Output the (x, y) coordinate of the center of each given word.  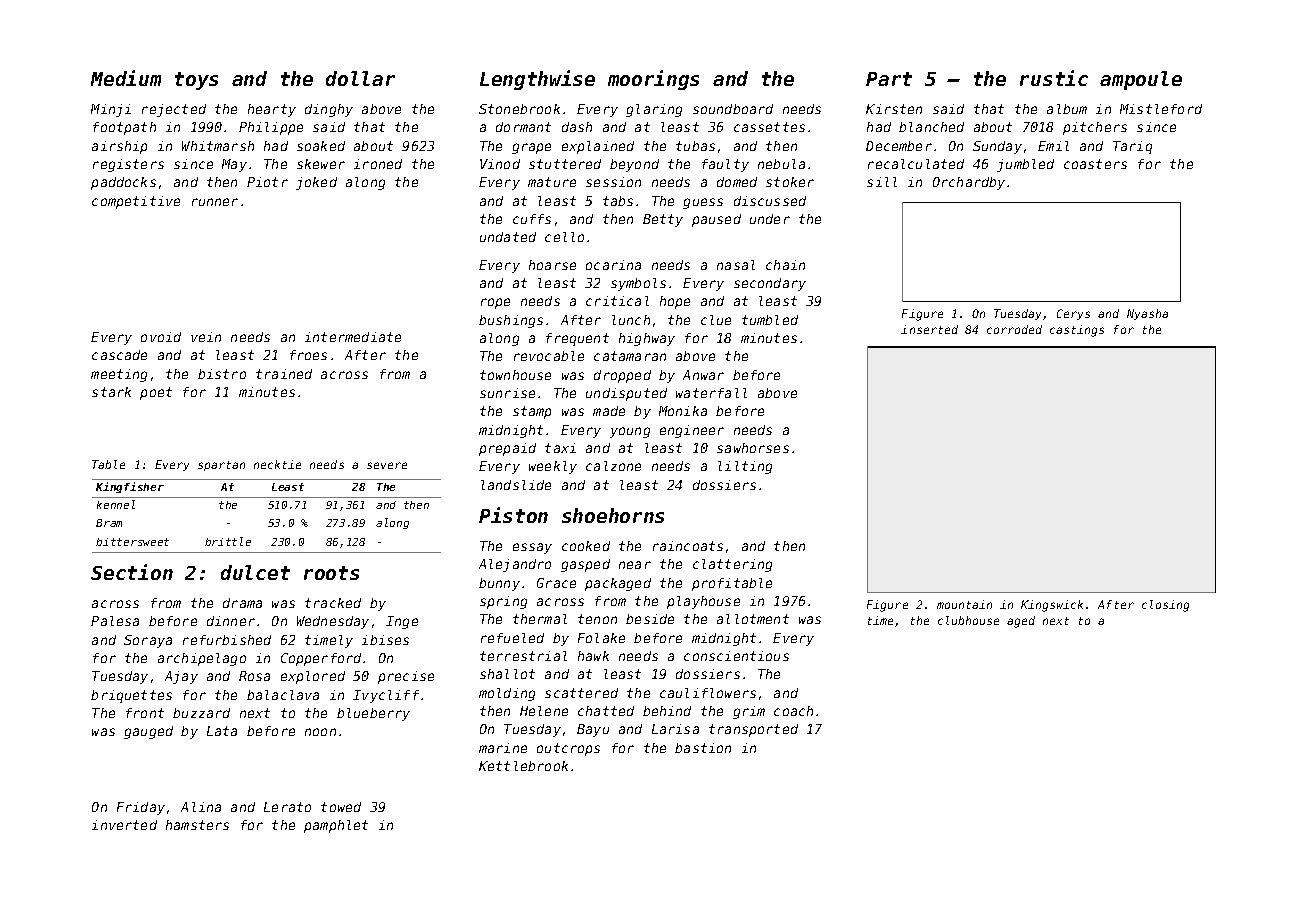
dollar (360, 78)
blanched (931, 127)
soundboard (733, 109)
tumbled (770, 320)
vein (206, 337)
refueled (512, 638)
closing (1165, 606)
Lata (222, 731)
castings (1077, 331)
